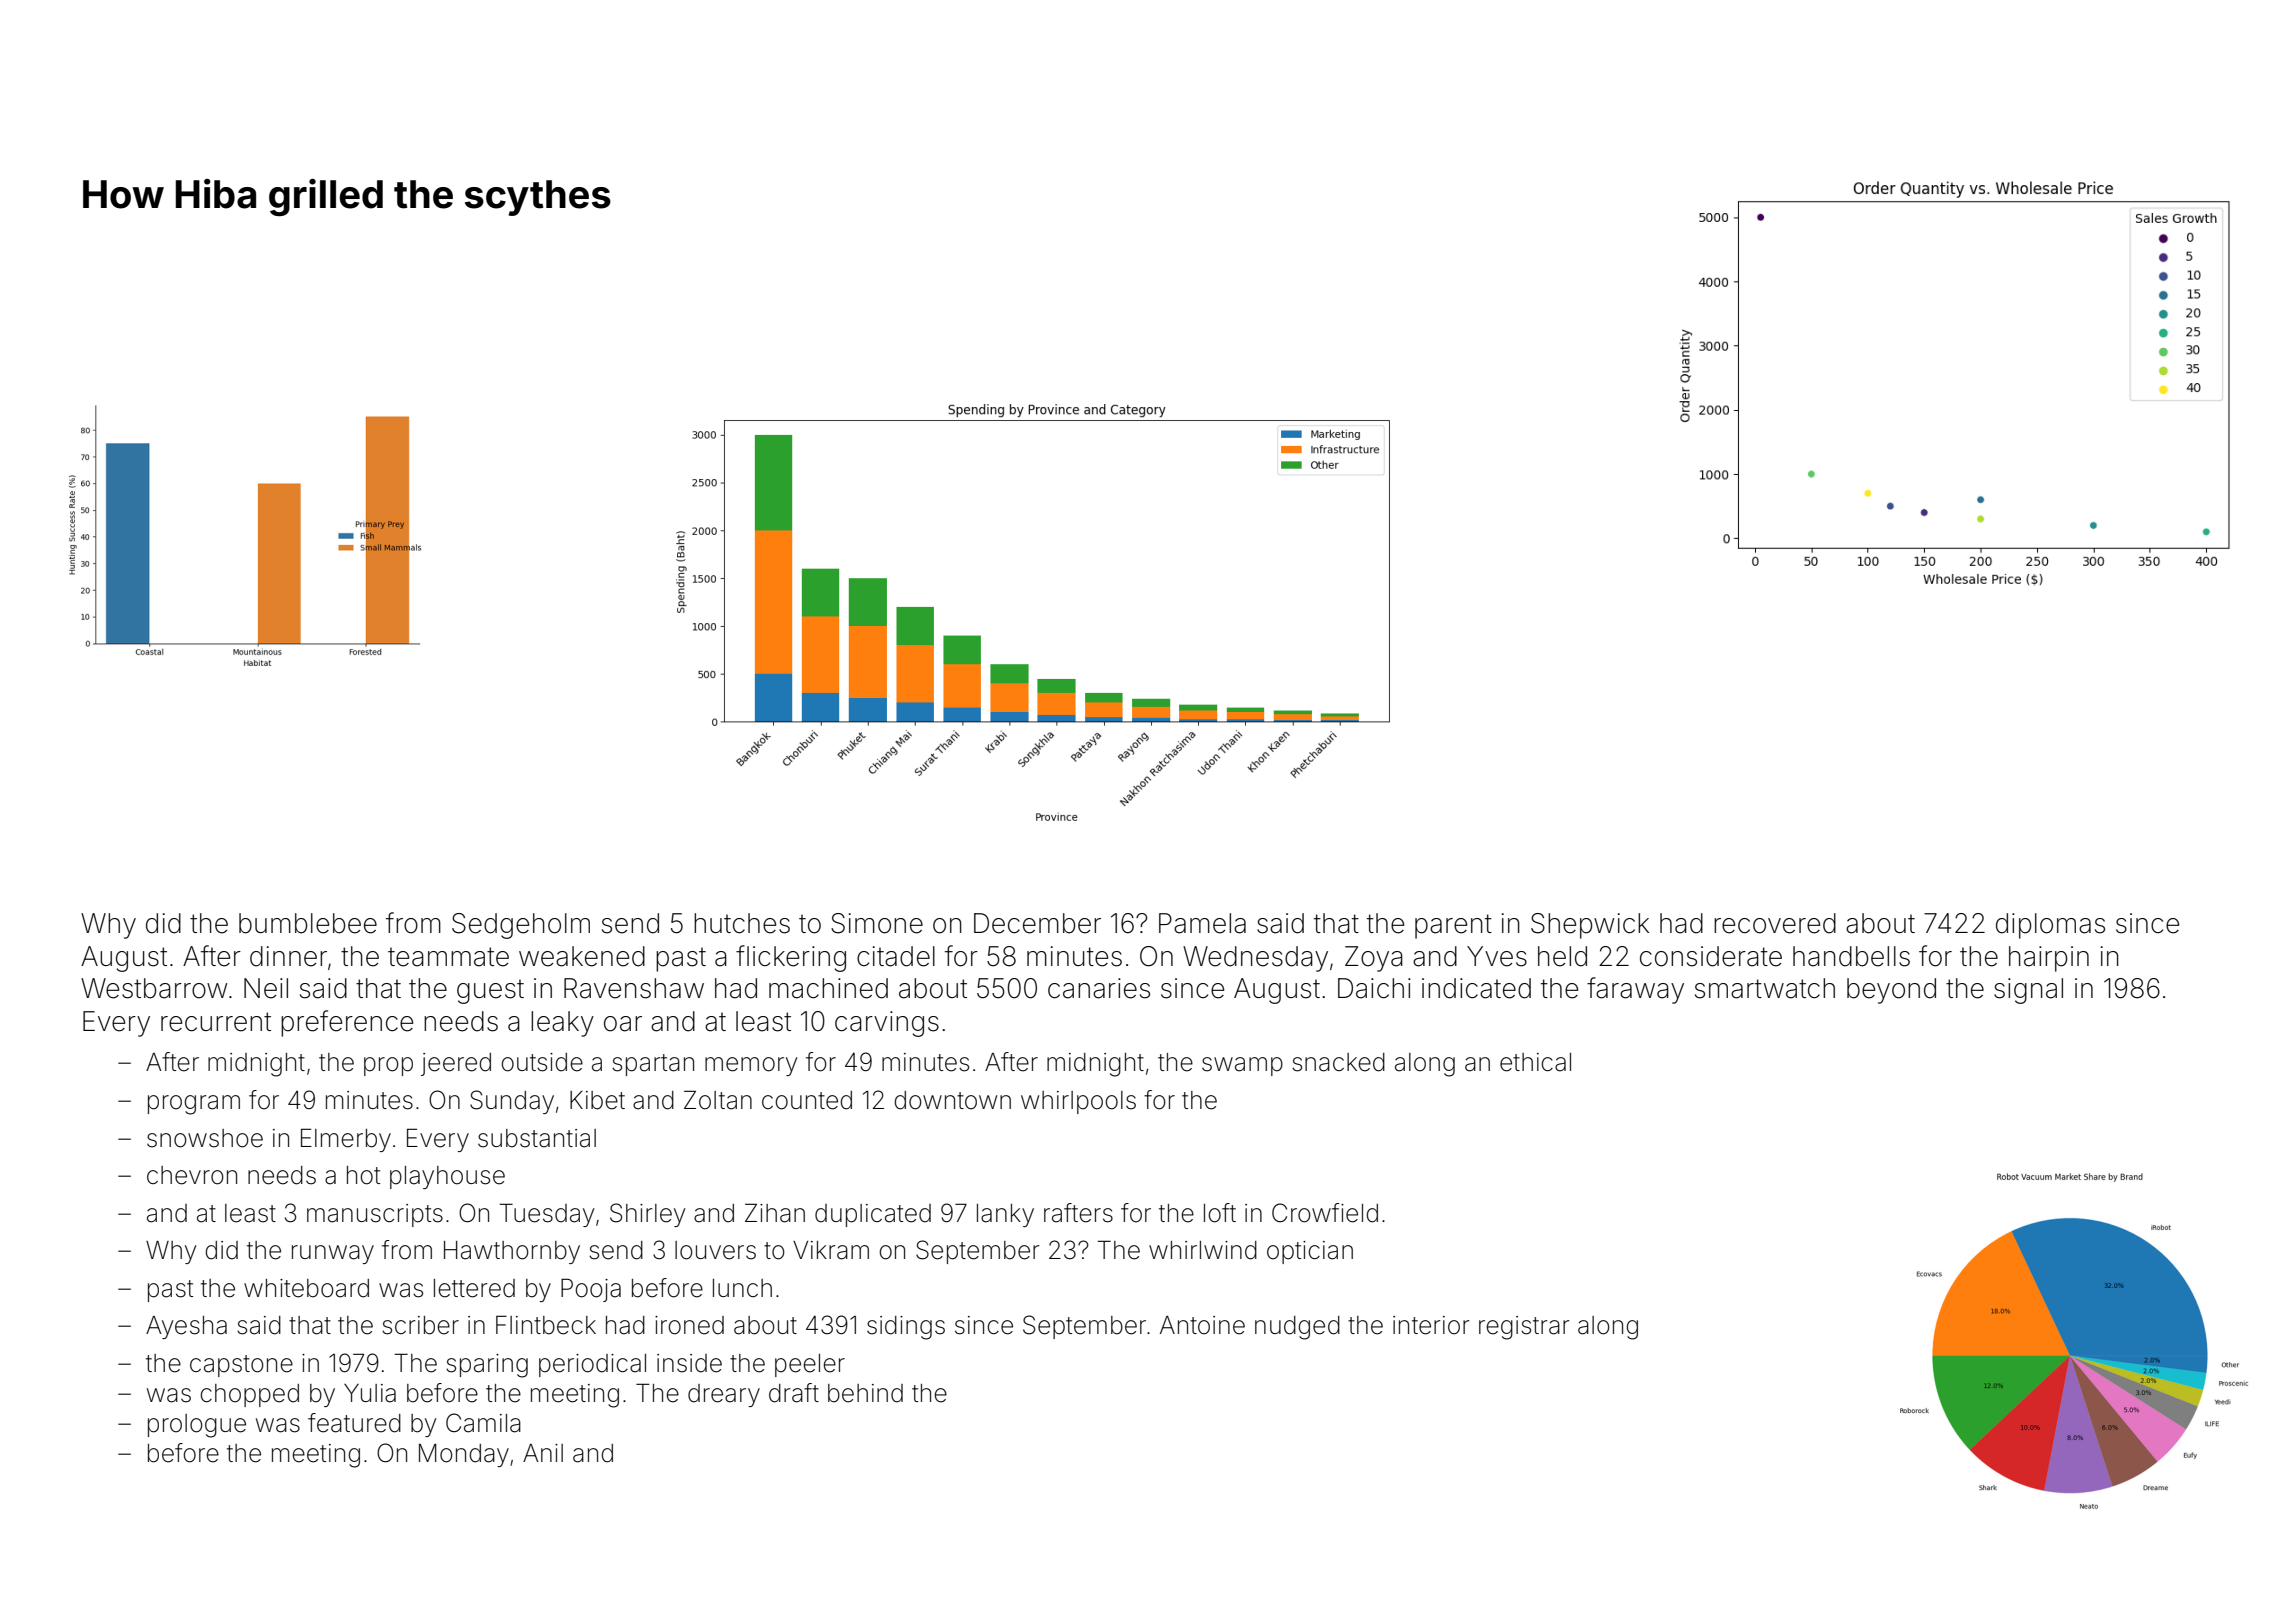 This page has width=2292, height=1620. What do you see at coordinates (1220, 1213) in the page?
I see `loft` at bounding box center [1220, 1213].
